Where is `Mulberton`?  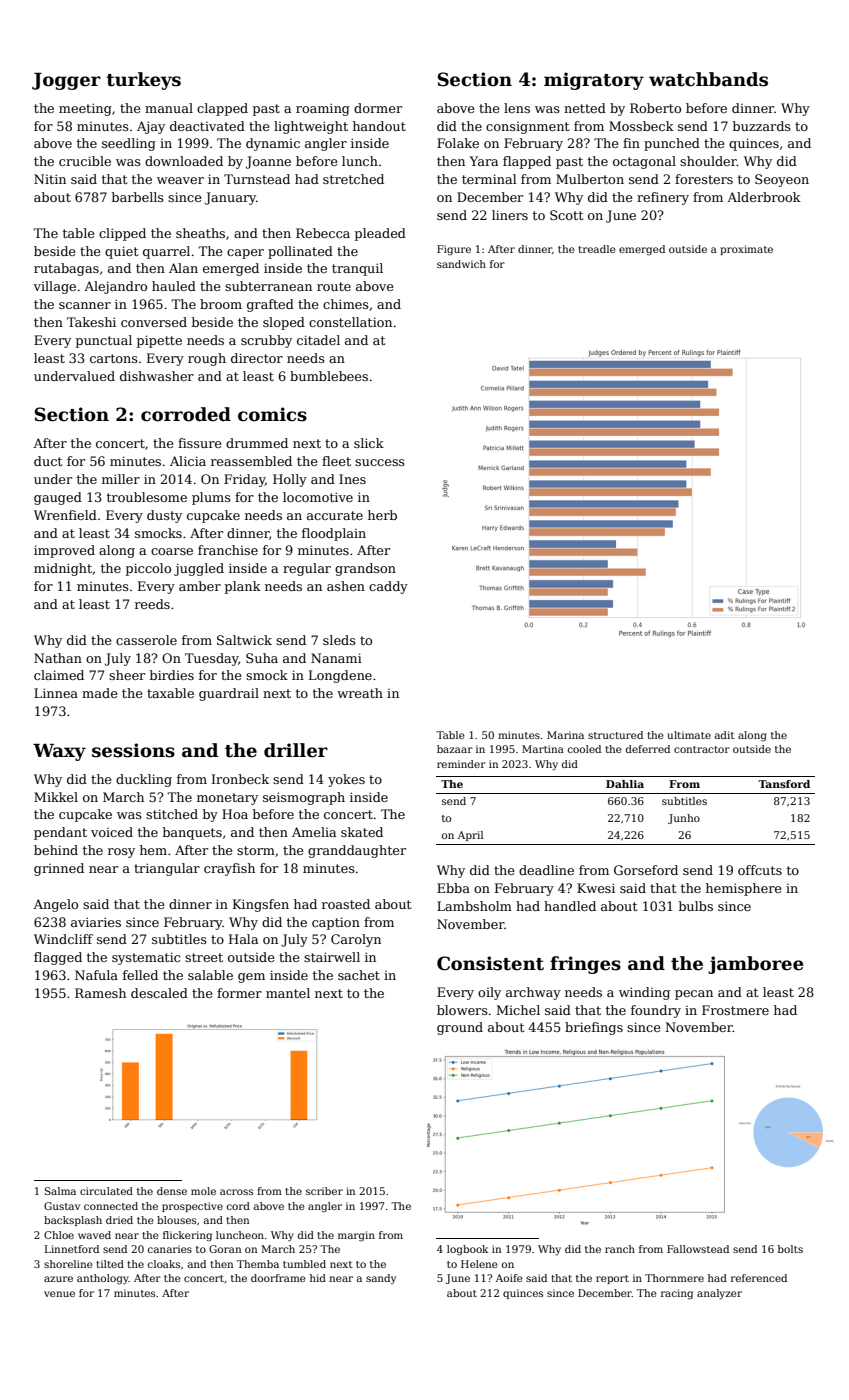 Mulberton is located at coordinates (590, 179).
